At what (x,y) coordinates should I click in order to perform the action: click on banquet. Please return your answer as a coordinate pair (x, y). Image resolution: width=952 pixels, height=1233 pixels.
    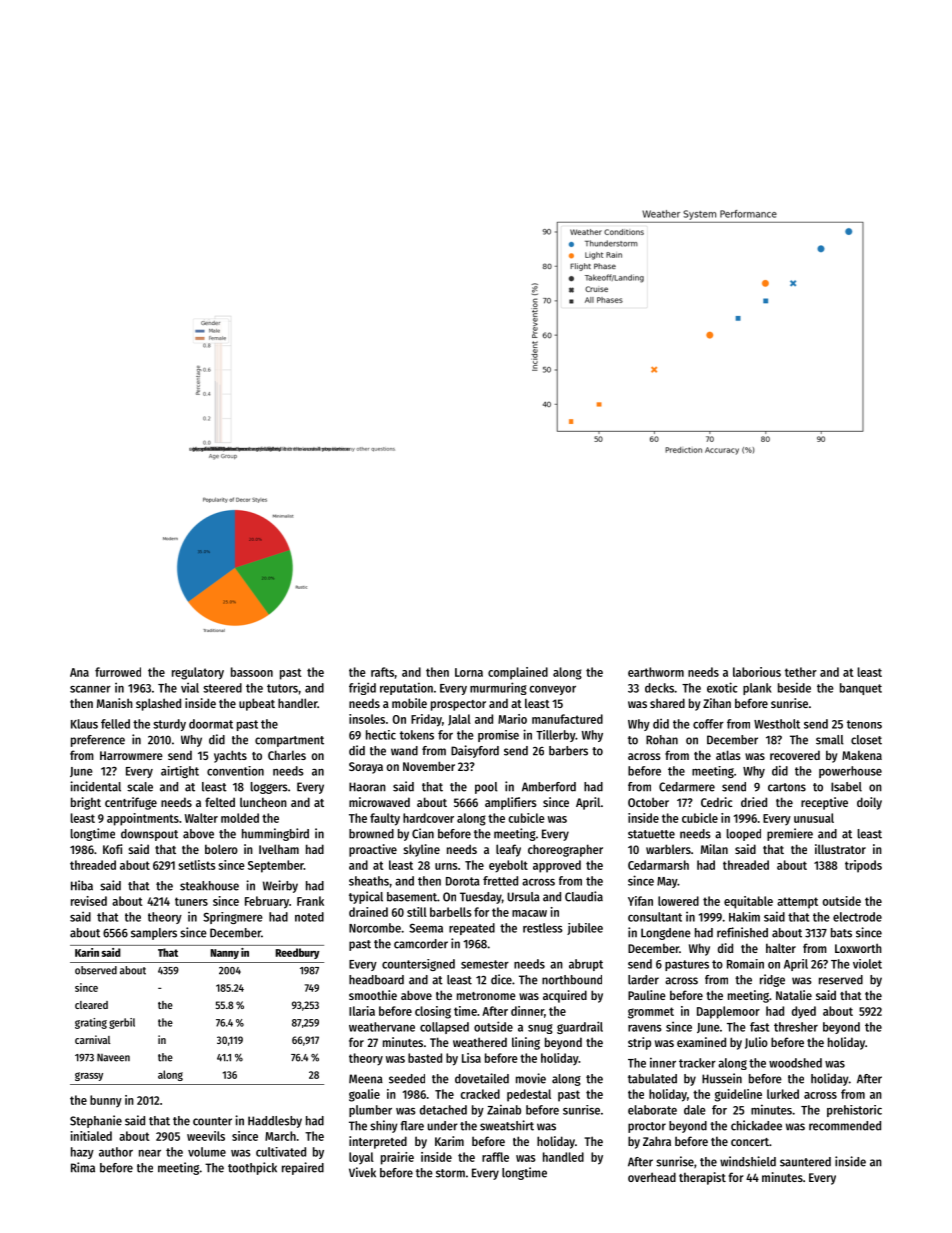
    Looking at the image, I should click on (861, 689).
